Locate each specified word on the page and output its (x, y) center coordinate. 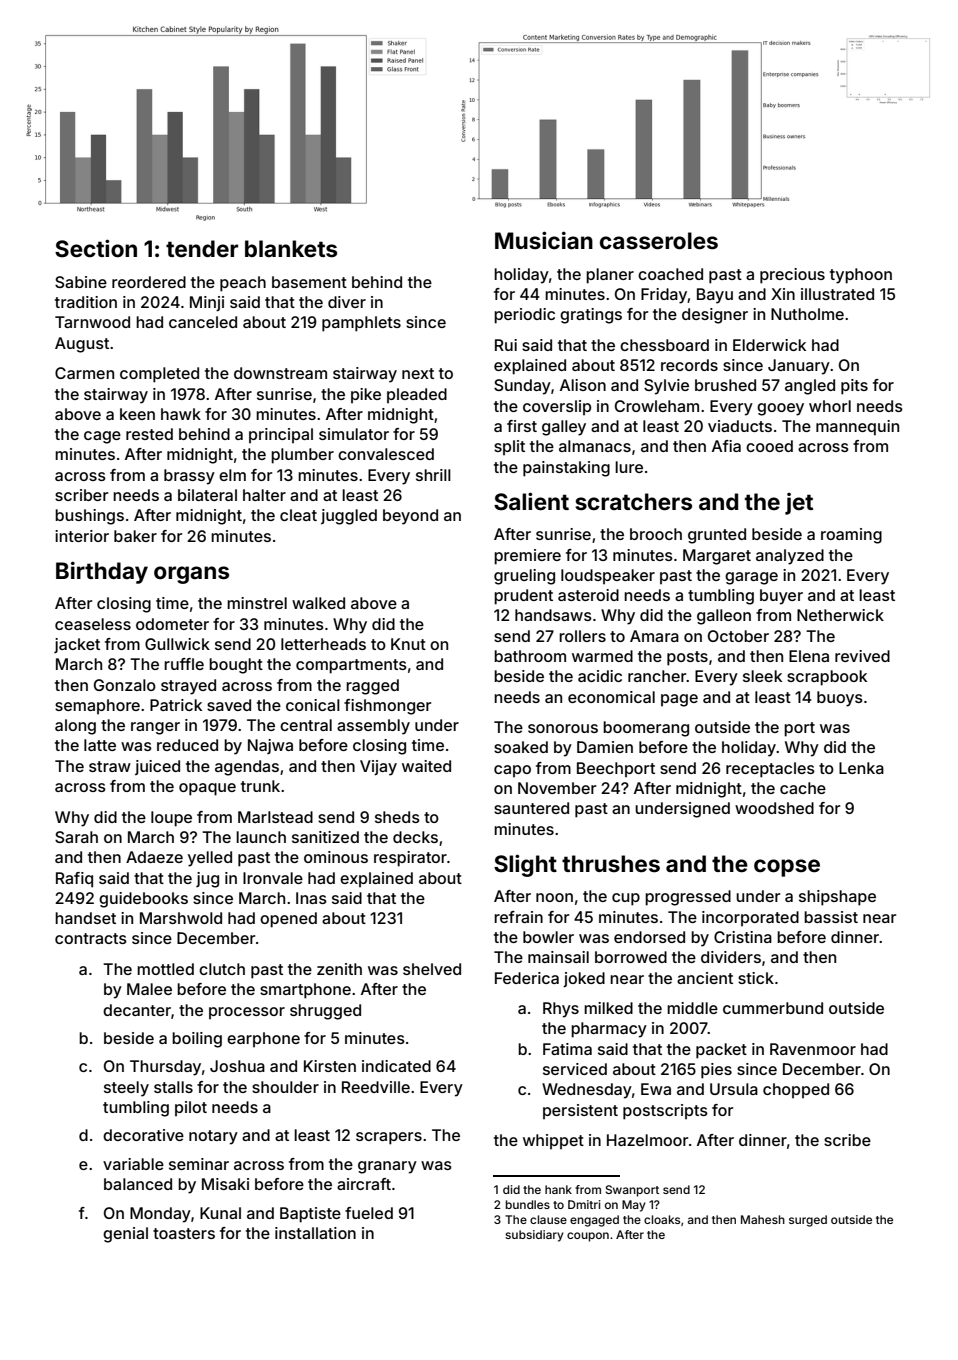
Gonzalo (125, 685)
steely (126, 1089)
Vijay (378, 768)
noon (554, 897)
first (522, 426)
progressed (688, 898)
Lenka (861, 768)
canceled (203, 322)
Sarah (76, 837)
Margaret (717, 557)
